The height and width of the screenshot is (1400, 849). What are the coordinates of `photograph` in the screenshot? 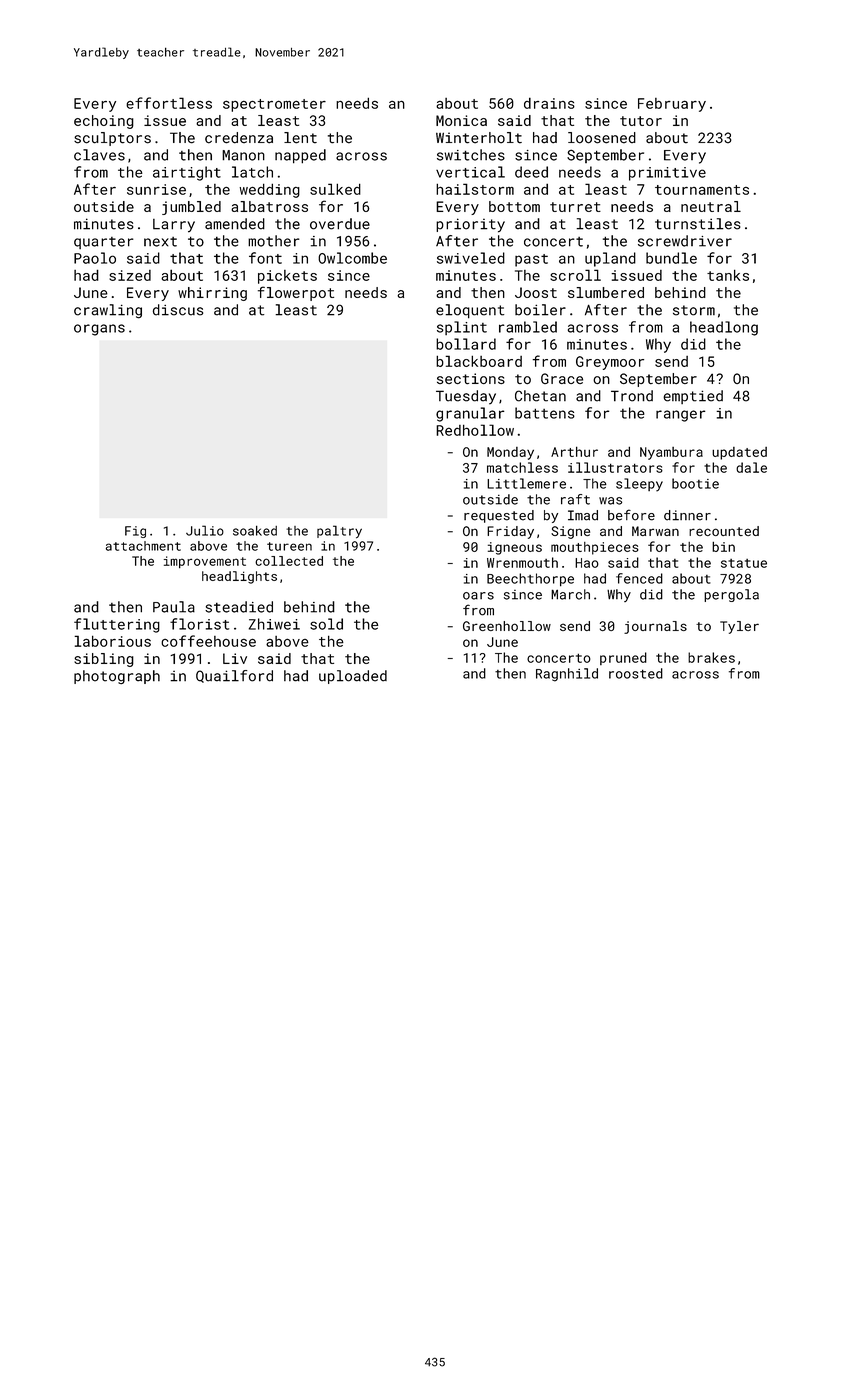 It's located at (117, 677).
